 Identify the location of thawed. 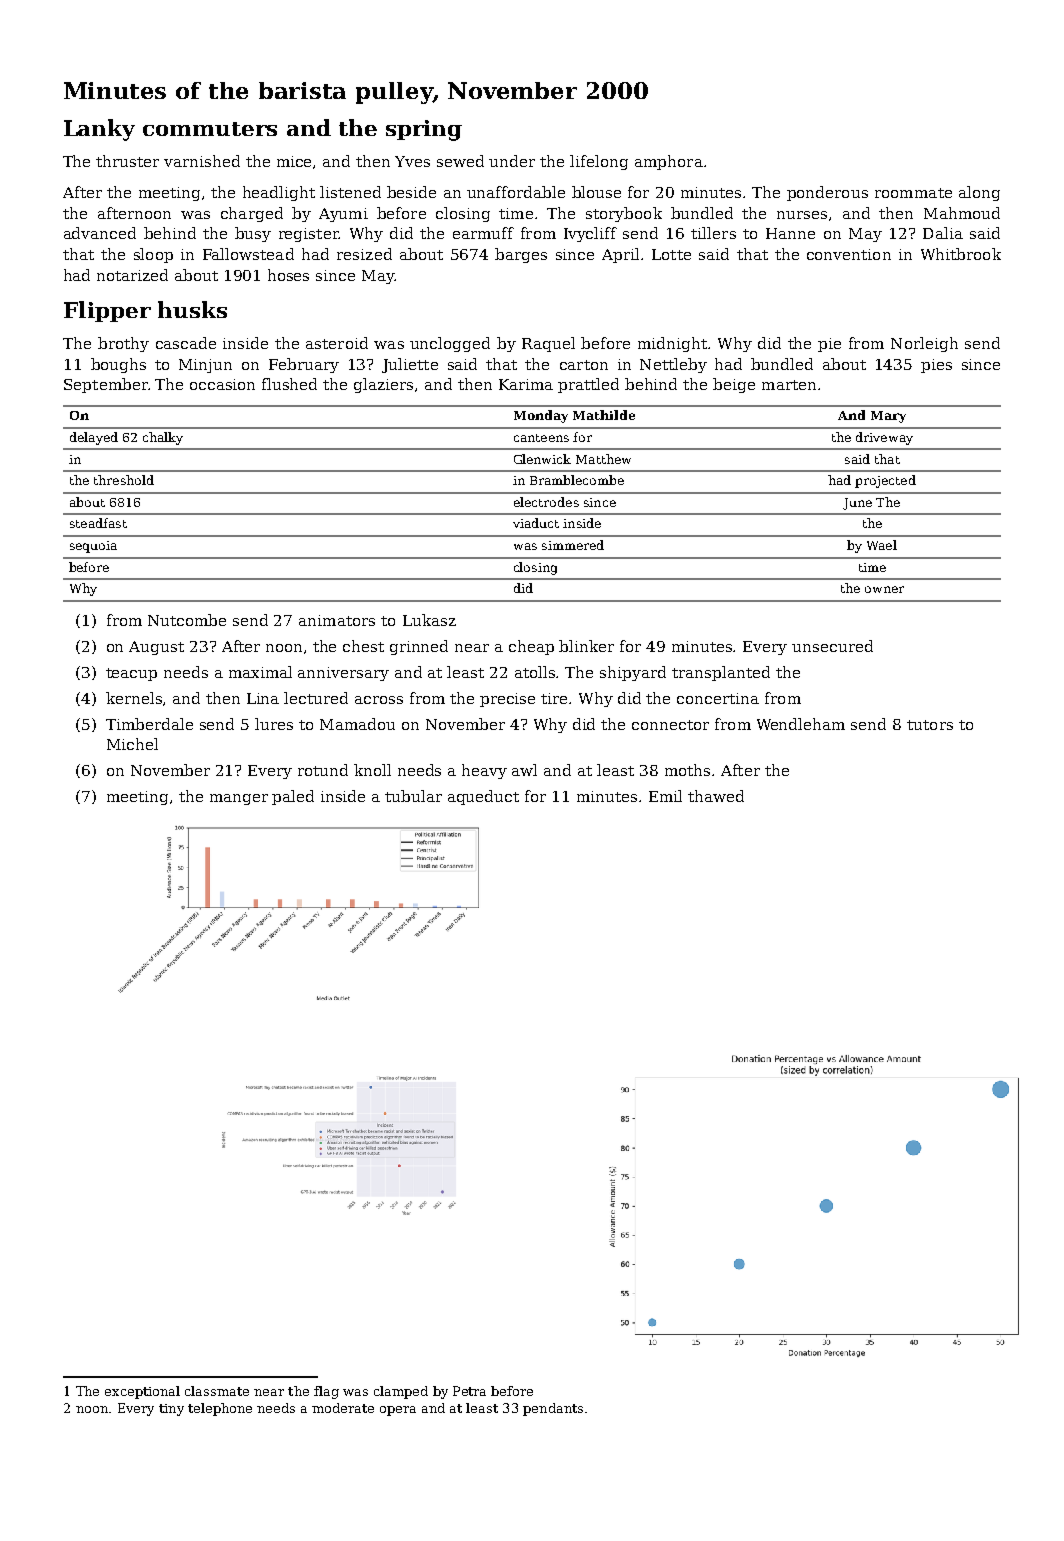
(716, 796).
